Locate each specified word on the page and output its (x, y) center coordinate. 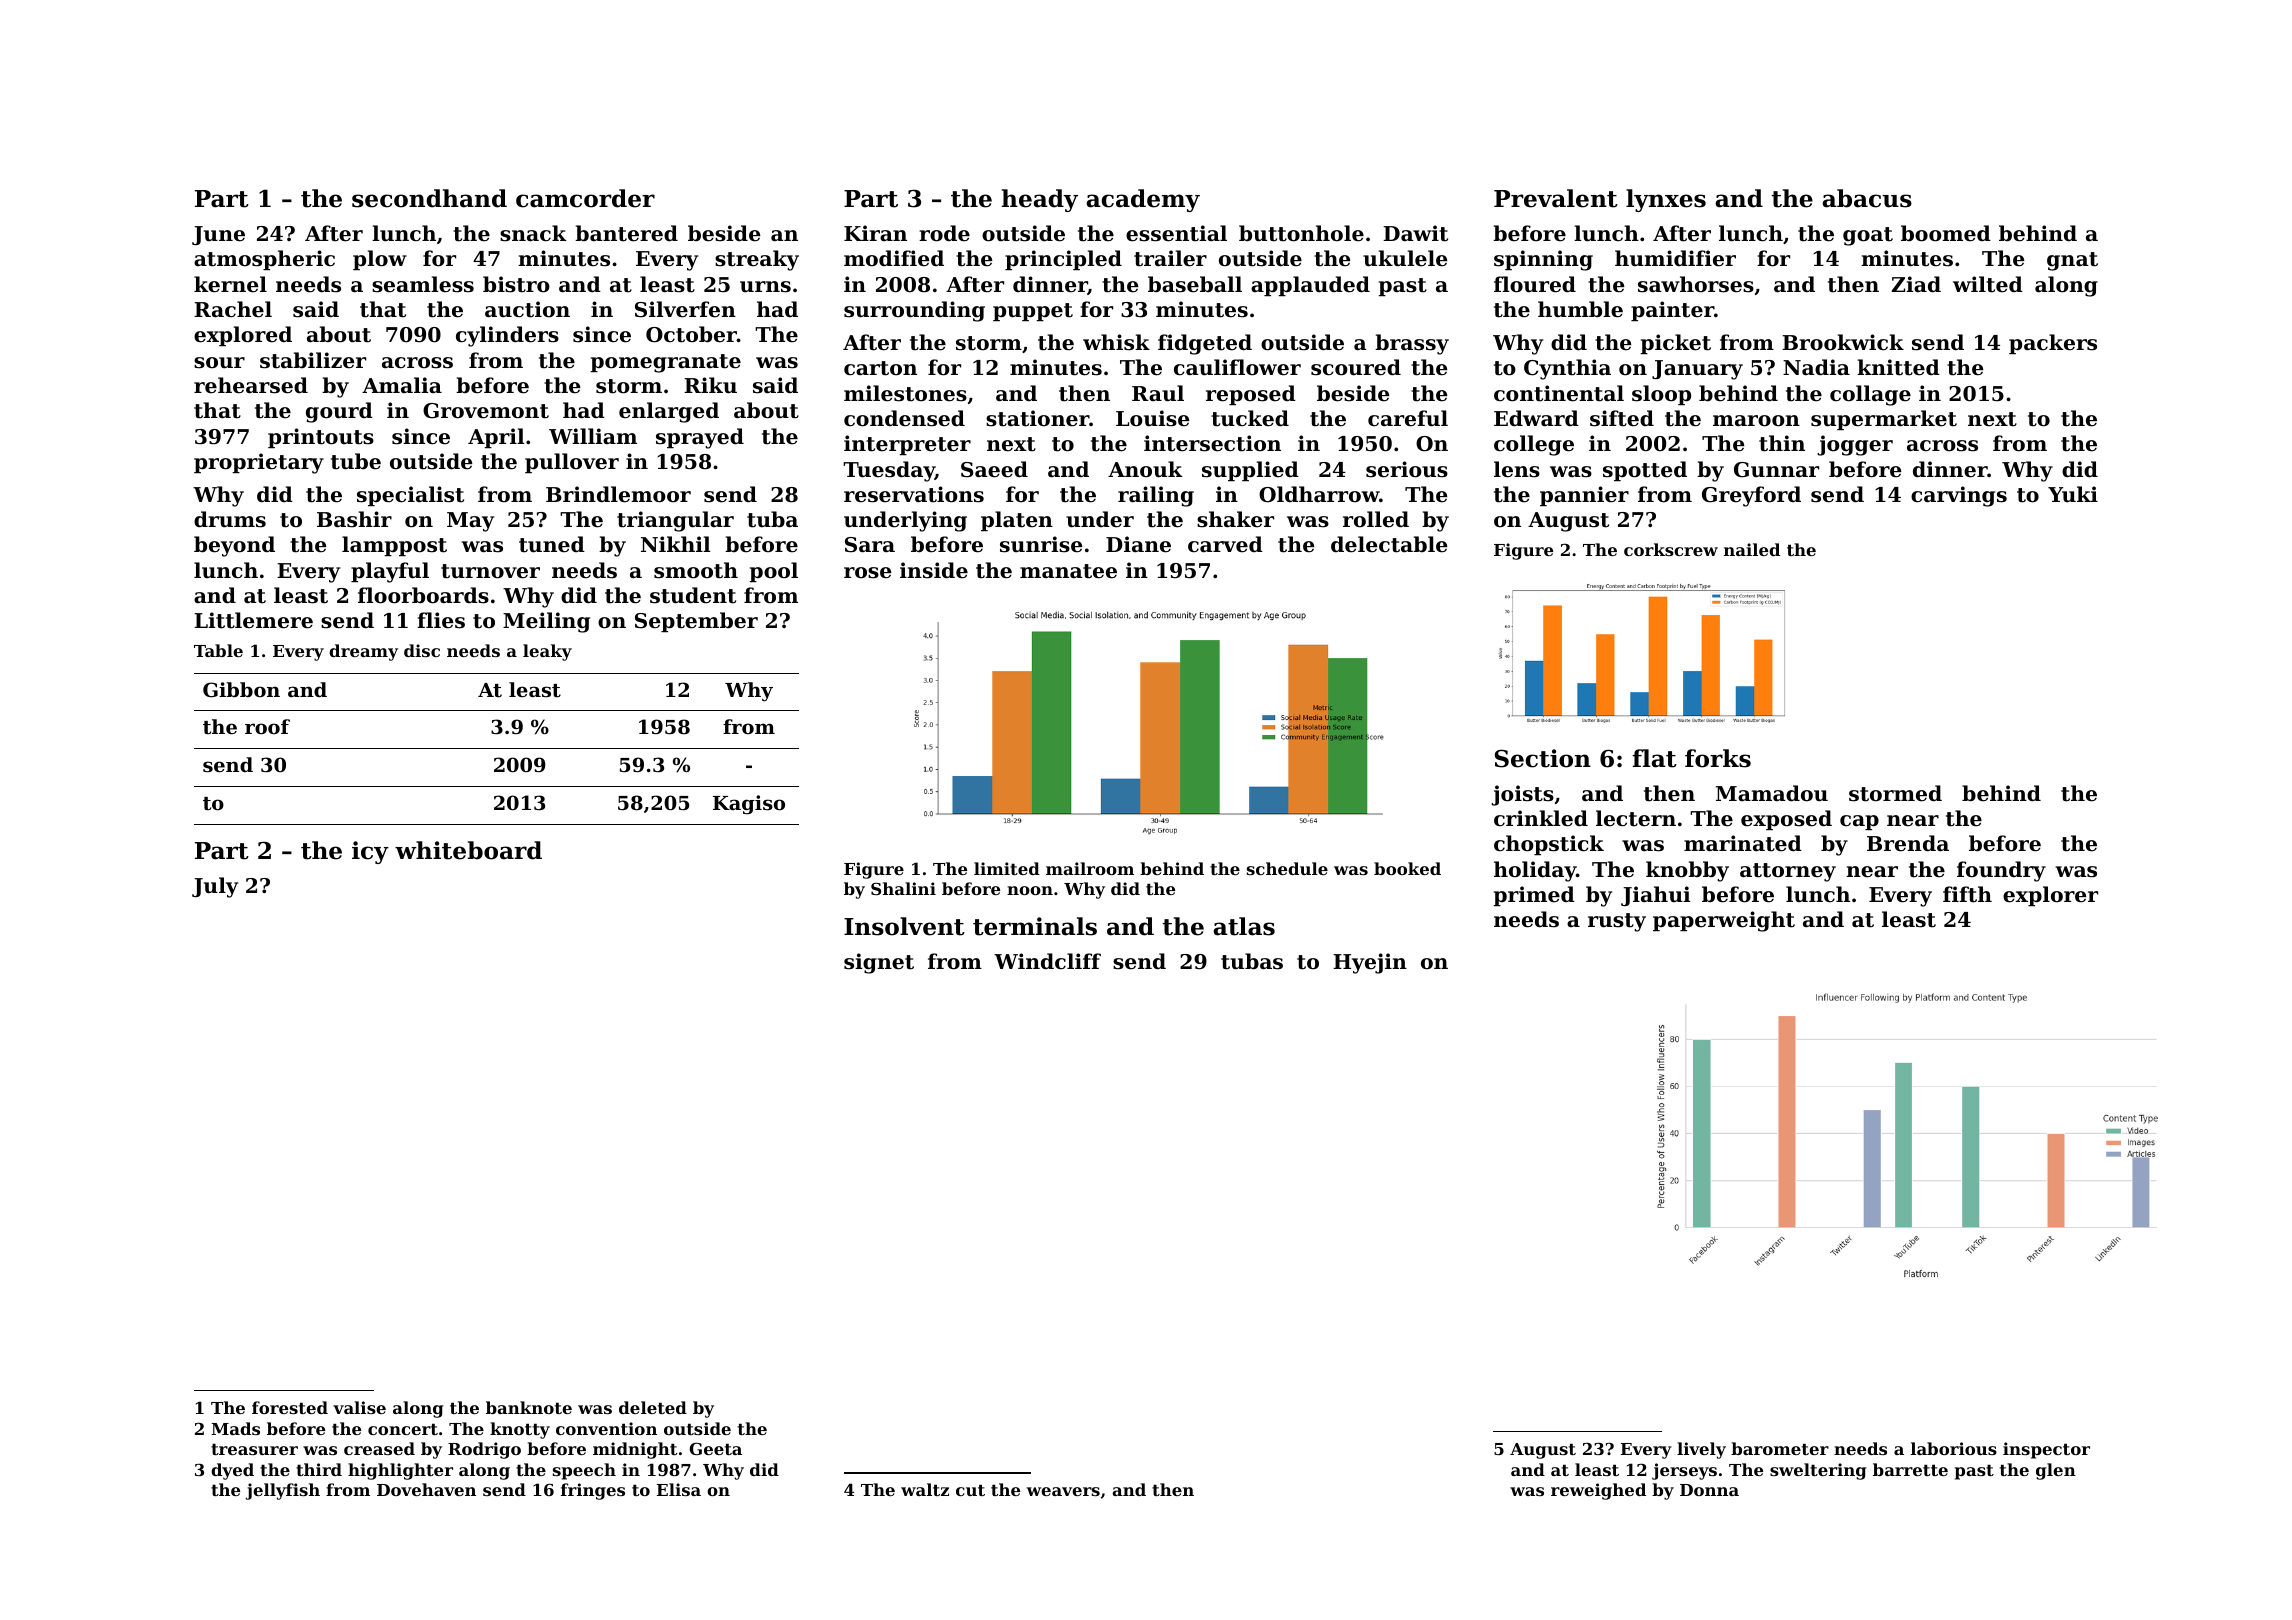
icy (370, 852)
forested (290, 1407)
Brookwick (1843, 342)
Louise (1152, 418)
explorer (2050, 896)
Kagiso (749, 805)
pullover (572, 463)
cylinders (507, 336)
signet (879, 963)
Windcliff (1047, 961)
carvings (1959, 496)
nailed (1752, 549)
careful (1408, 418)
